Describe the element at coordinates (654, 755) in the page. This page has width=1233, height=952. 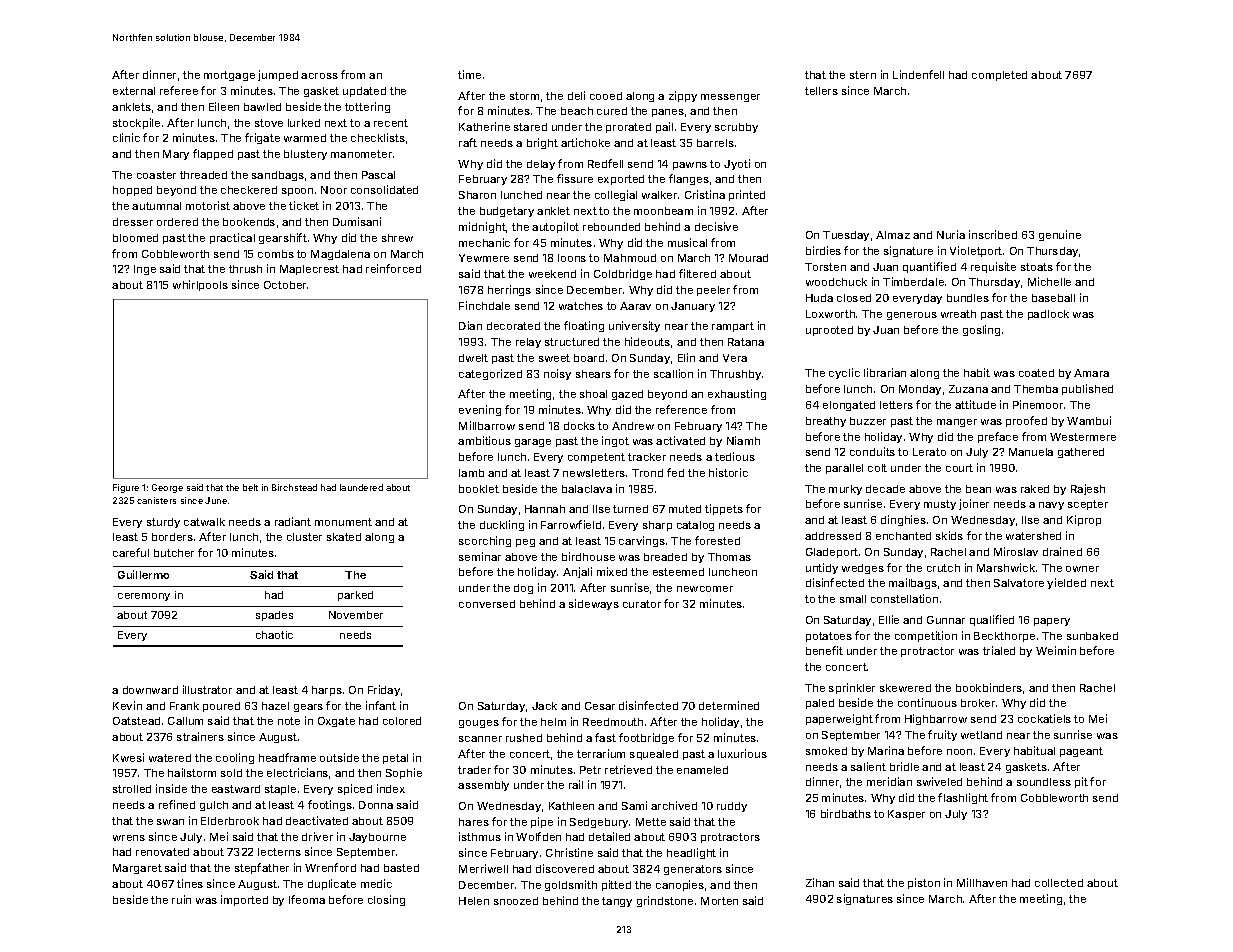
I see `squealed` at that location.
